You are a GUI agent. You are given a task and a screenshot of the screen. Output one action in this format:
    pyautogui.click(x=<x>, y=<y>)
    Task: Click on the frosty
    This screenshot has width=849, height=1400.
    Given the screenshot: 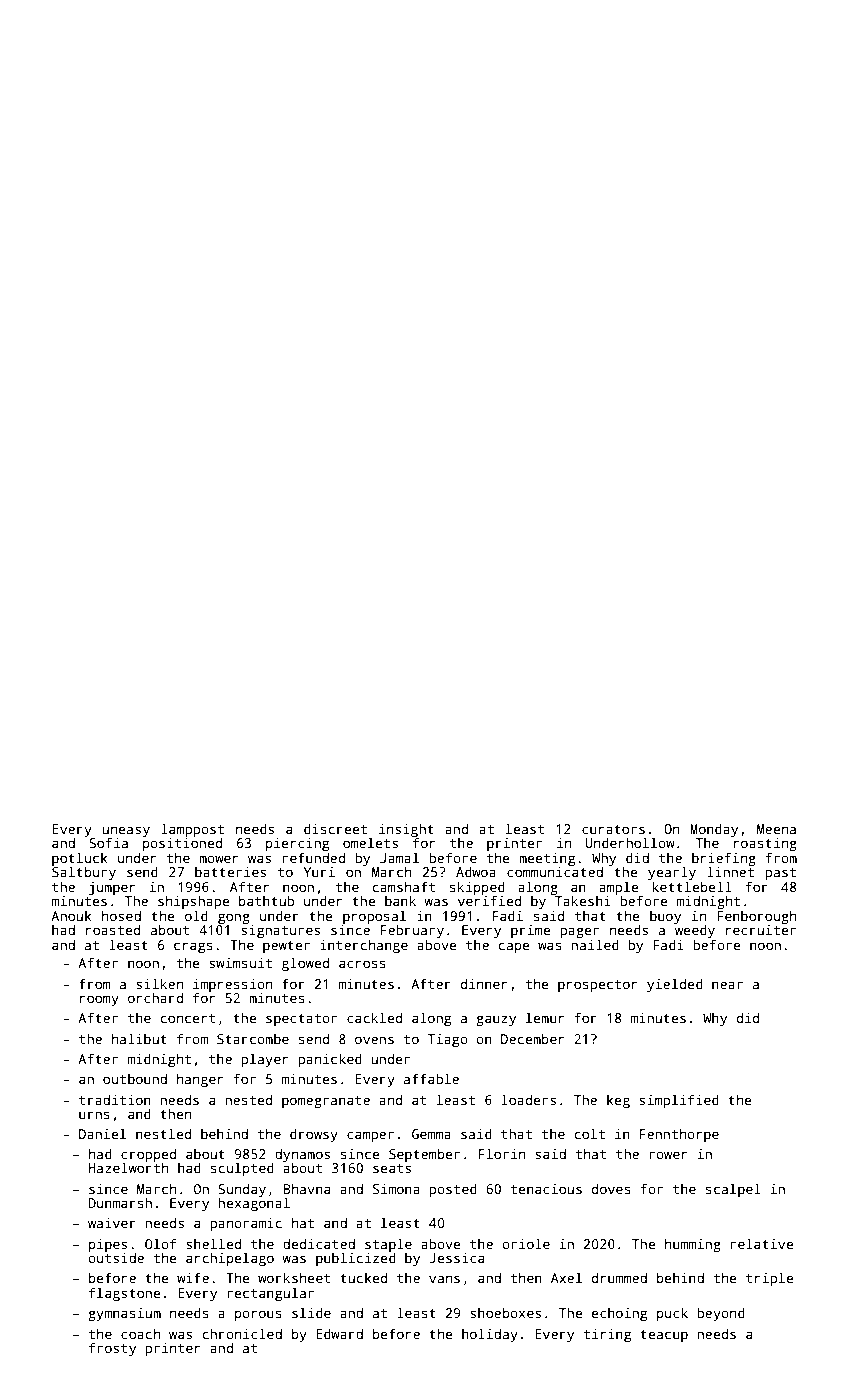 What is the action you would take?
    pyautogui.click(x=112, y=1349)
